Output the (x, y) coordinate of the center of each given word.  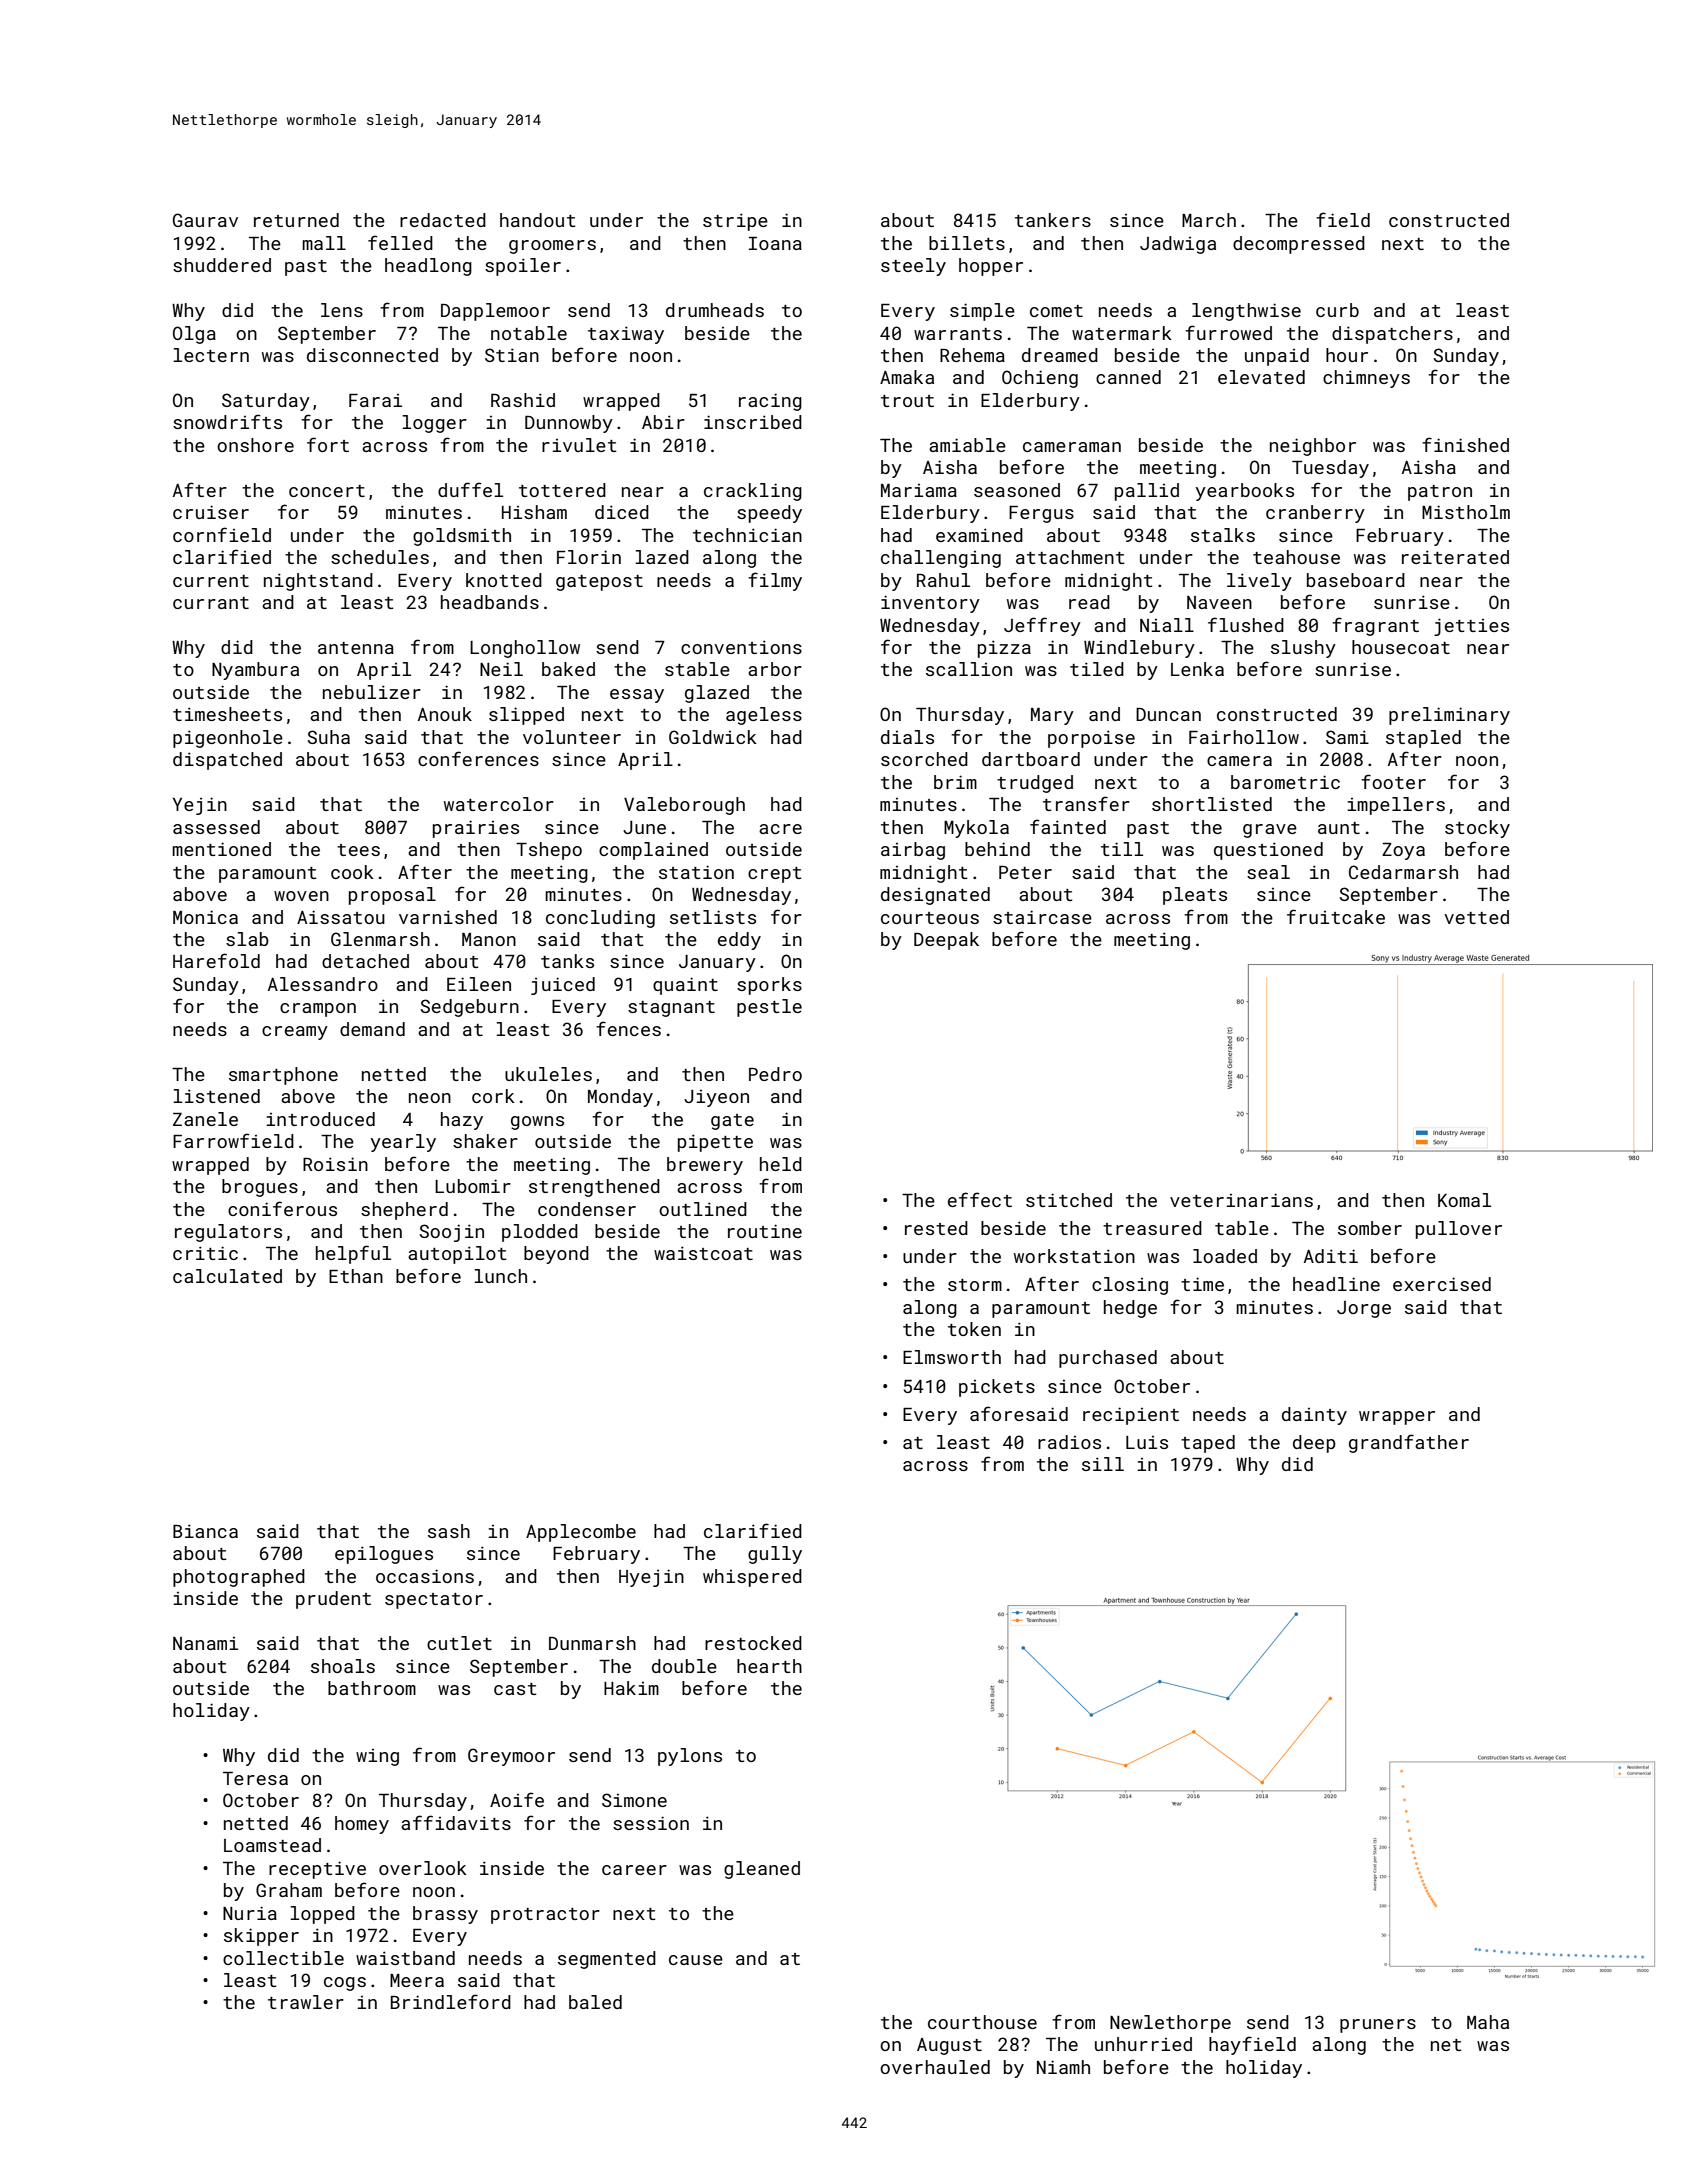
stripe (735, 222)
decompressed (1299, 245)
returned (296, 220)
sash (449, 1531)
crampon (318, 1010)
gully (775, 1555)
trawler (306, 2002)
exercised (1442, 1284)
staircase (1042, 917)
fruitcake (1336, 916)
